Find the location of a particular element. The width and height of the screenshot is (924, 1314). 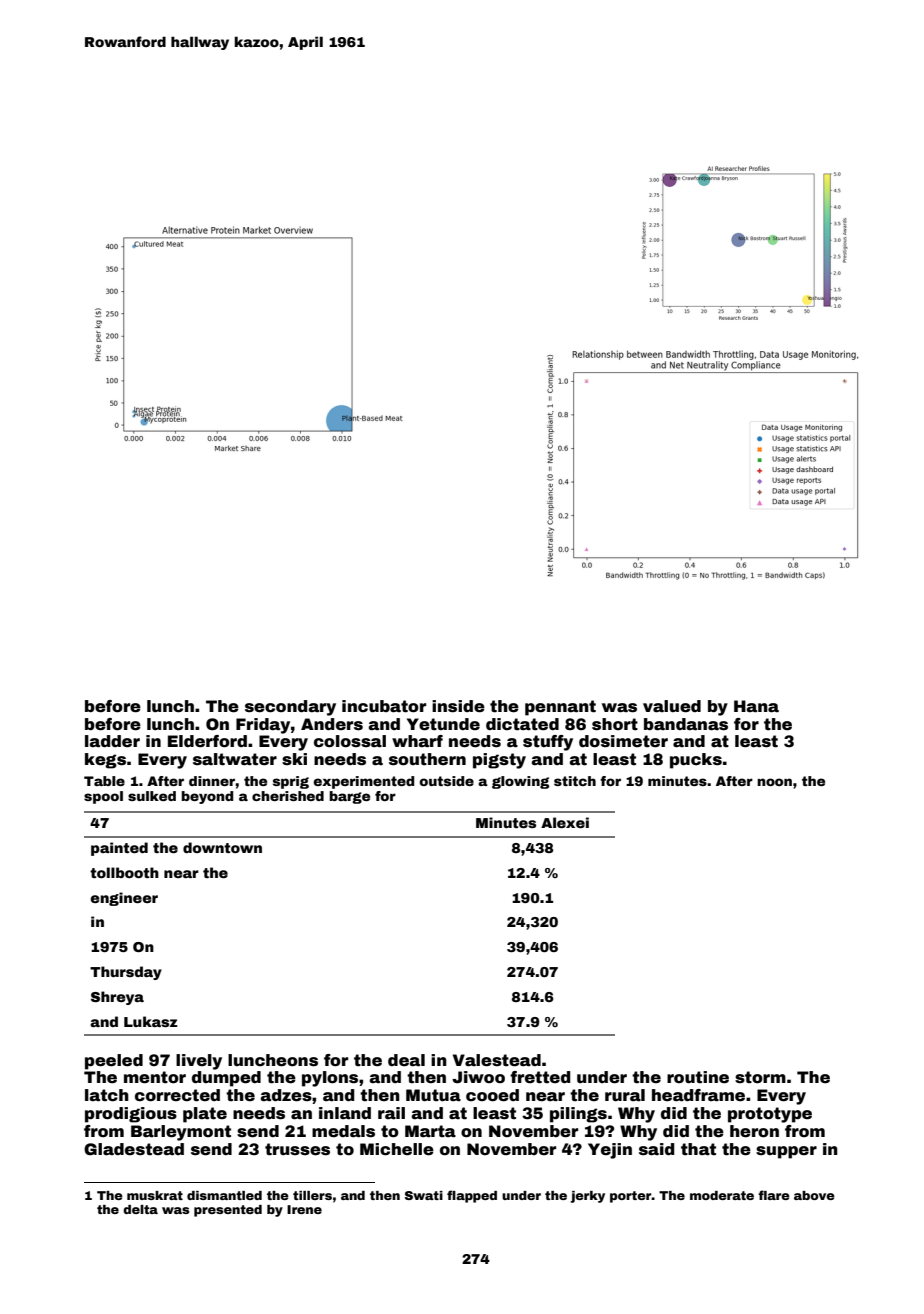

secondary is located at coordinates (290, 708).
